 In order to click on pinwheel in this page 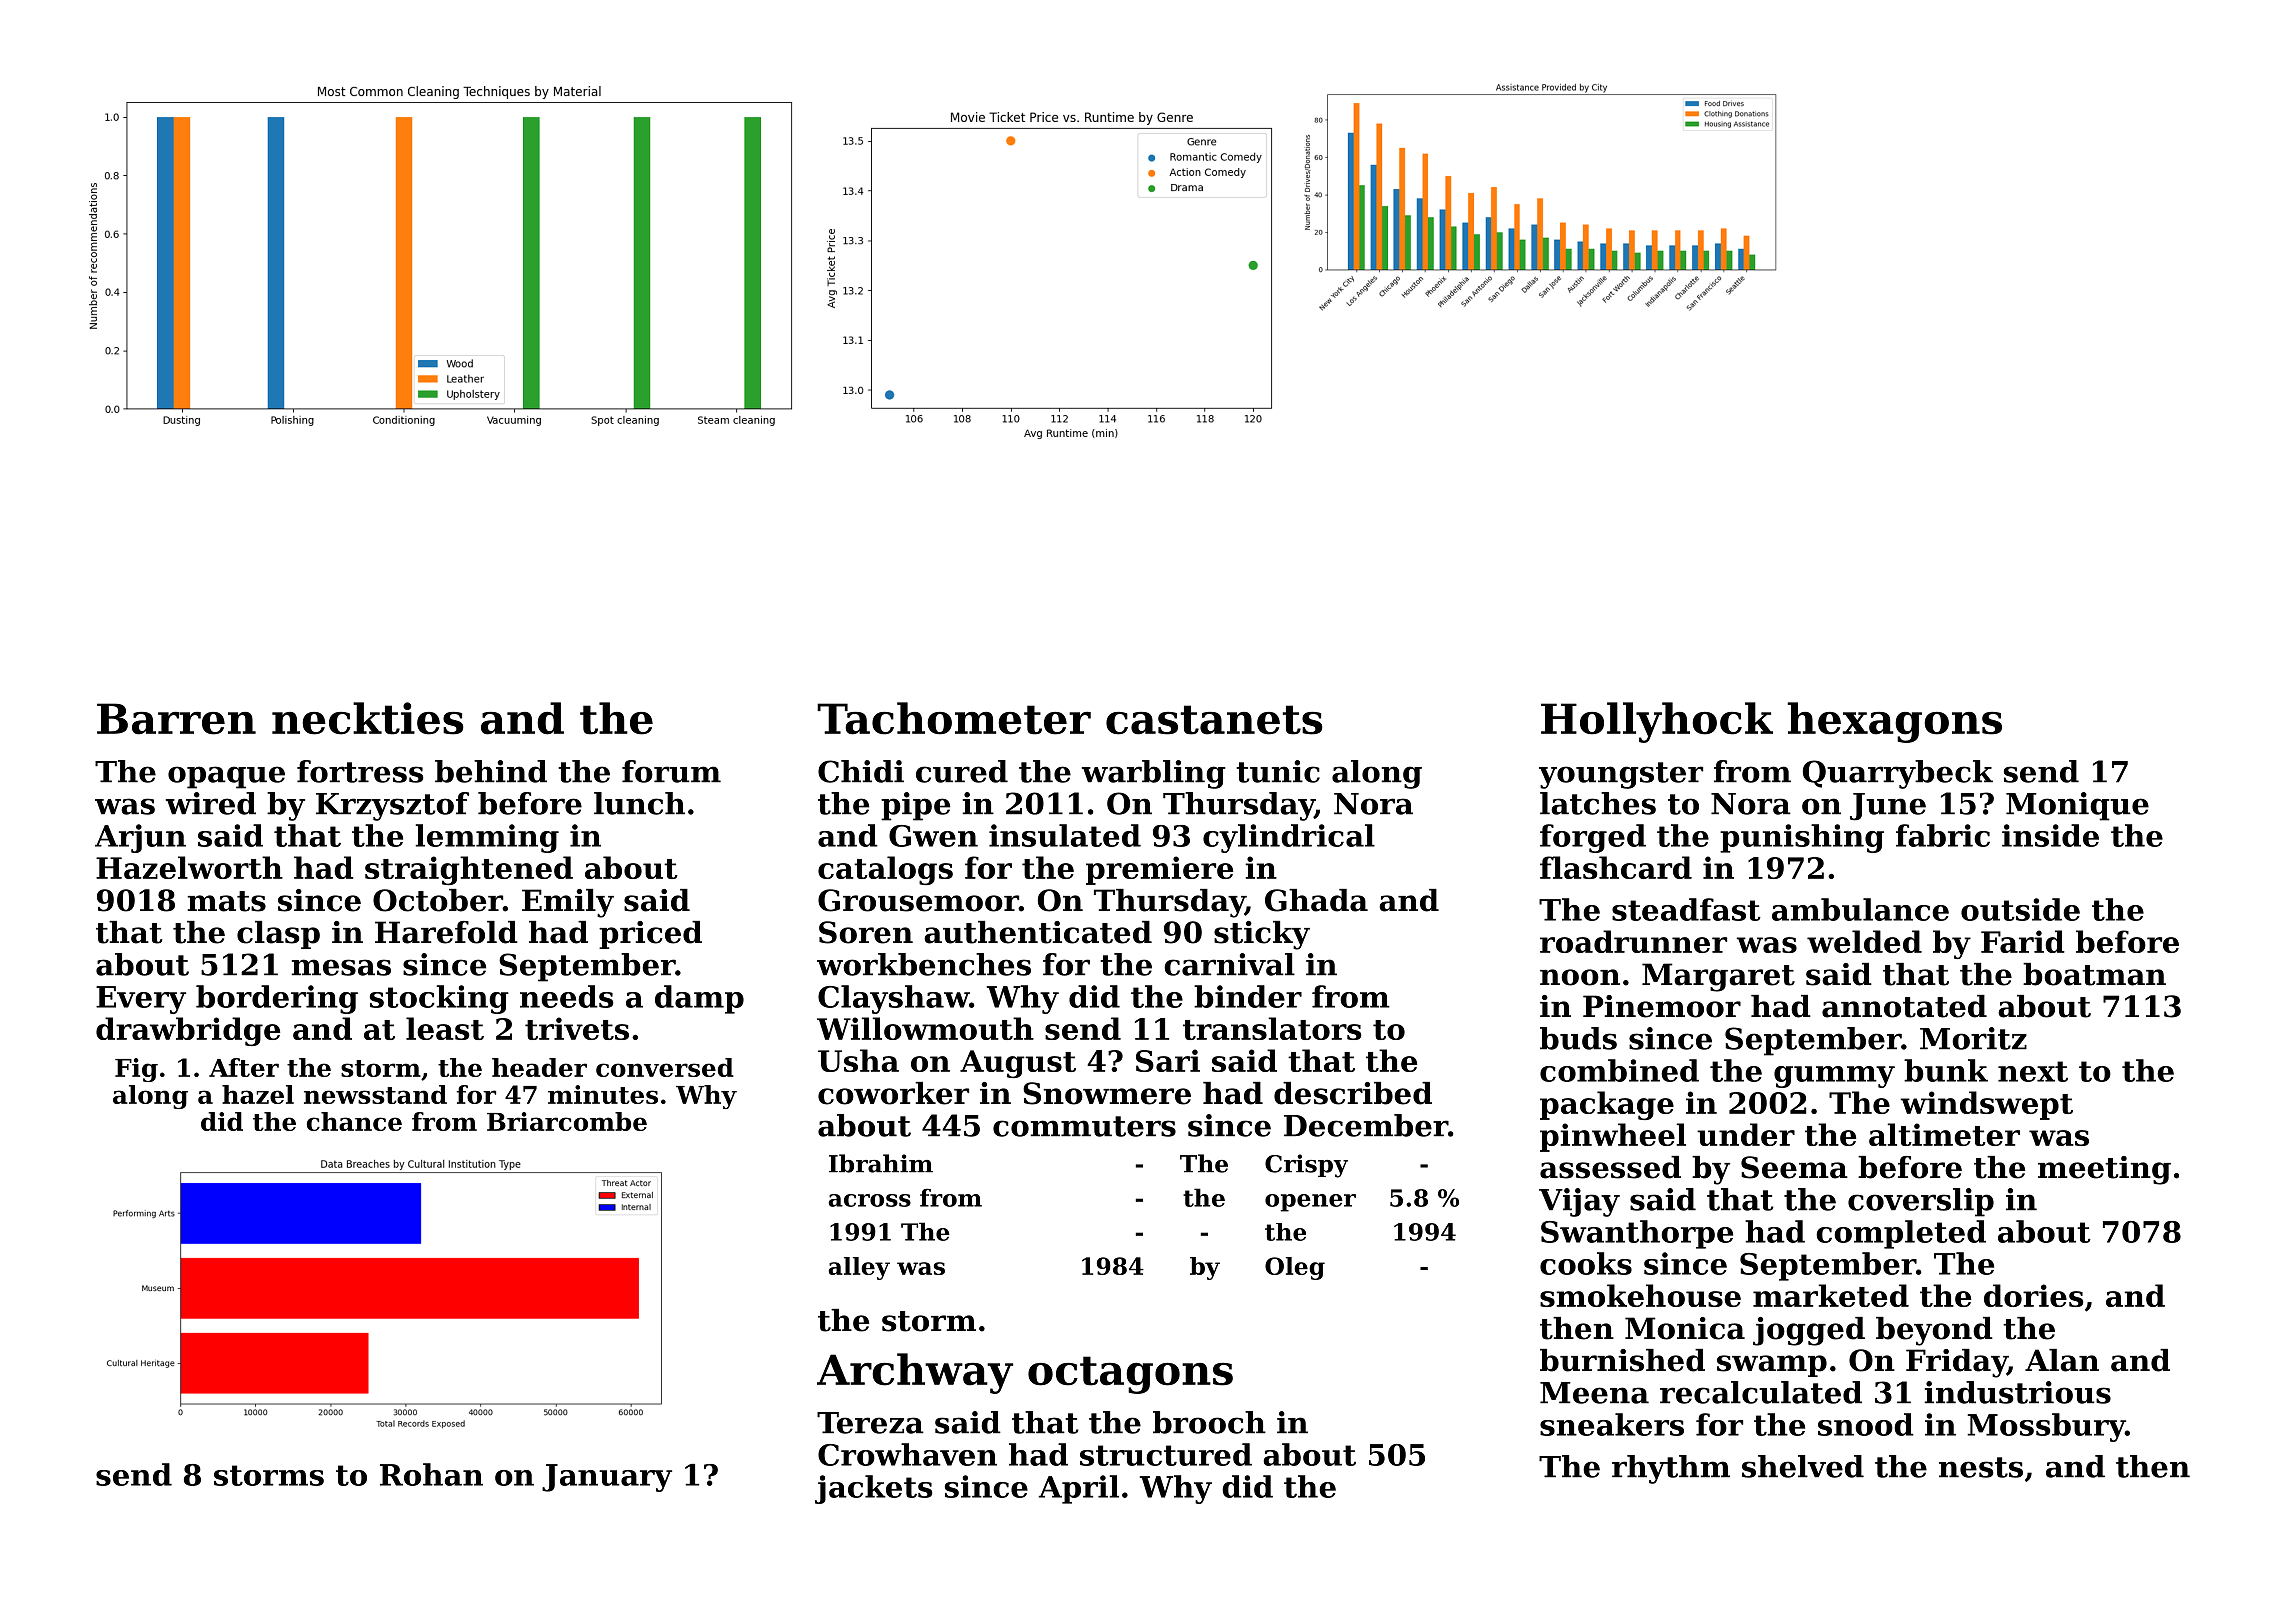, I will do `click(1613, 1137)`.
